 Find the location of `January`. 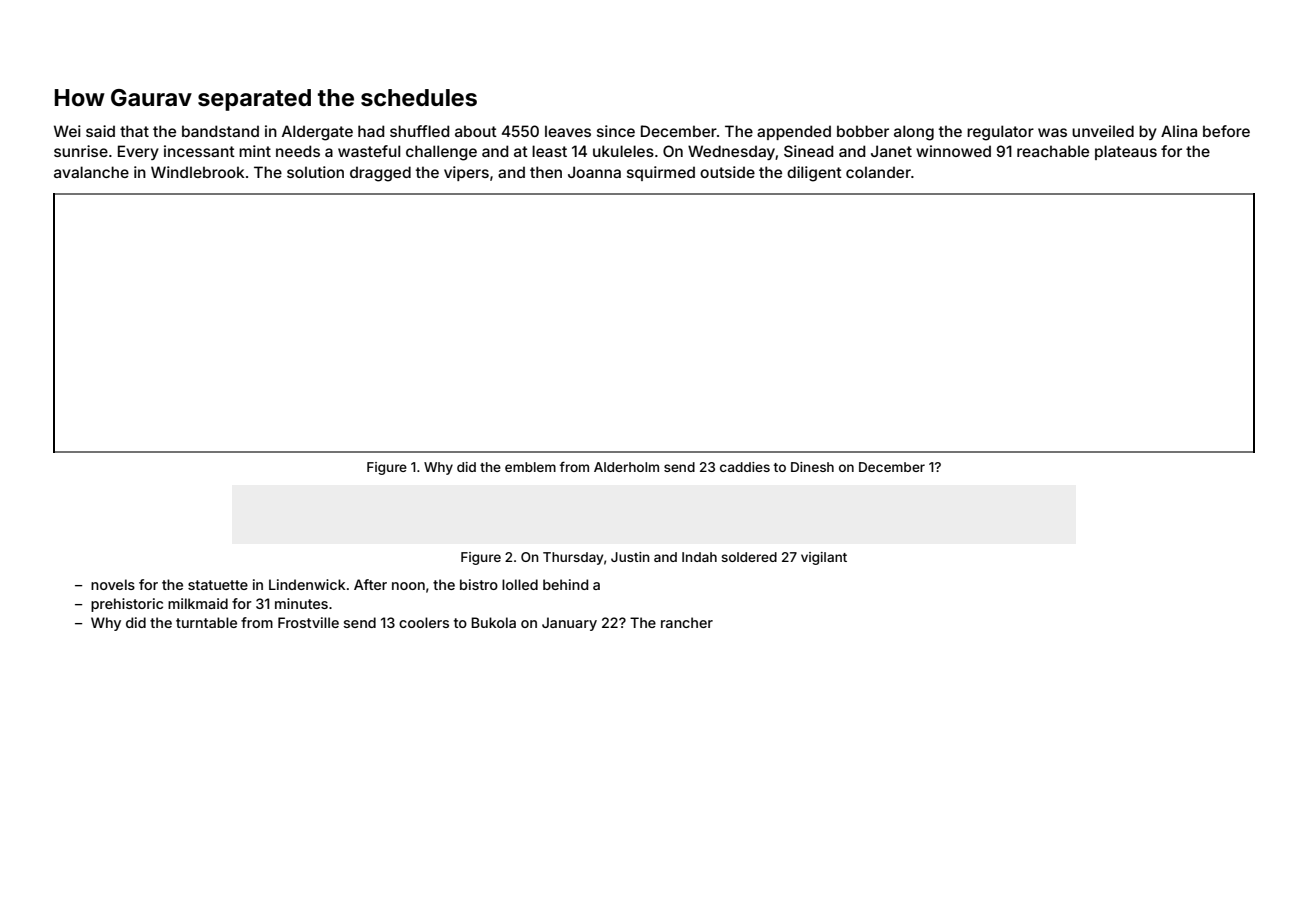

January is located at coordinates (569, 624).
